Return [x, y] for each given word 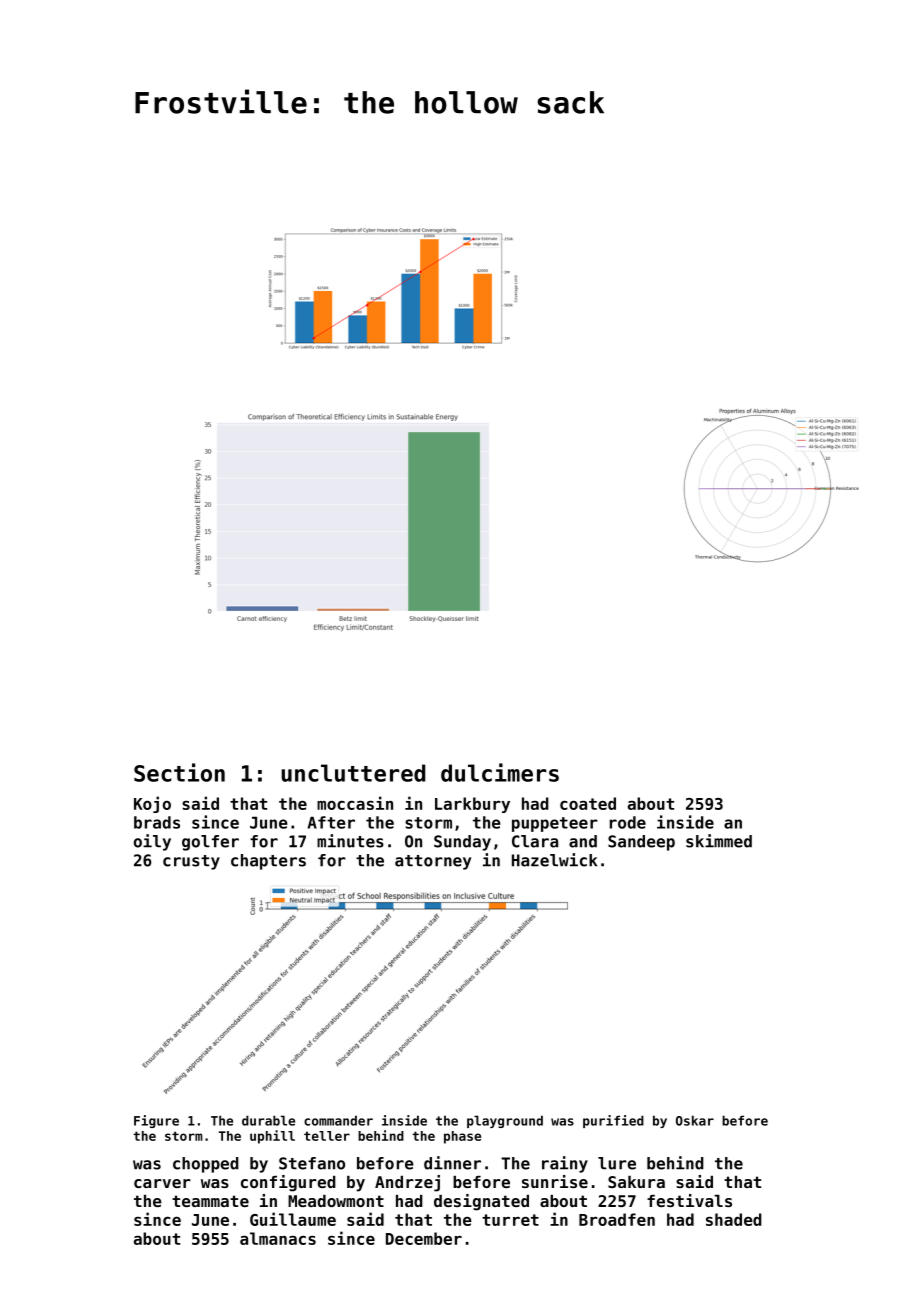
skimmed [719, 841]
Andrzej [407, 1183]
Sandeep [641, 843]
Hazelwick [554, 860]
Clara [535, 841]
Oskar [695, 1120]
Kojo [152, 804]
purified [613, 1121]
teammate [210, 1201]
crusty [191, 862]
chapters [268, 862]
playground [505, 1121]
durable [268, 1120]
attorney [433, 862]
